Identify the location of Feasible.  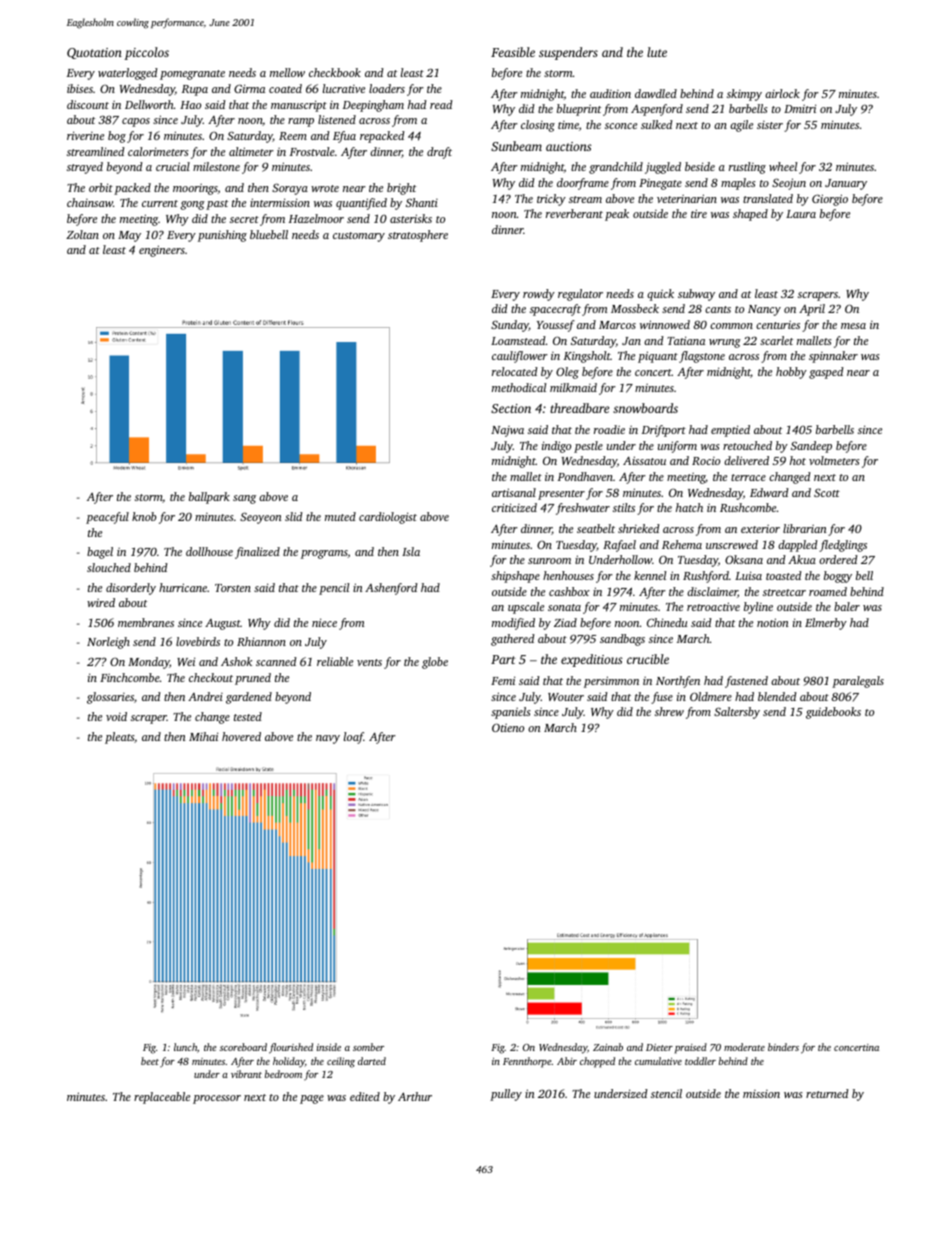
(513, 52).
